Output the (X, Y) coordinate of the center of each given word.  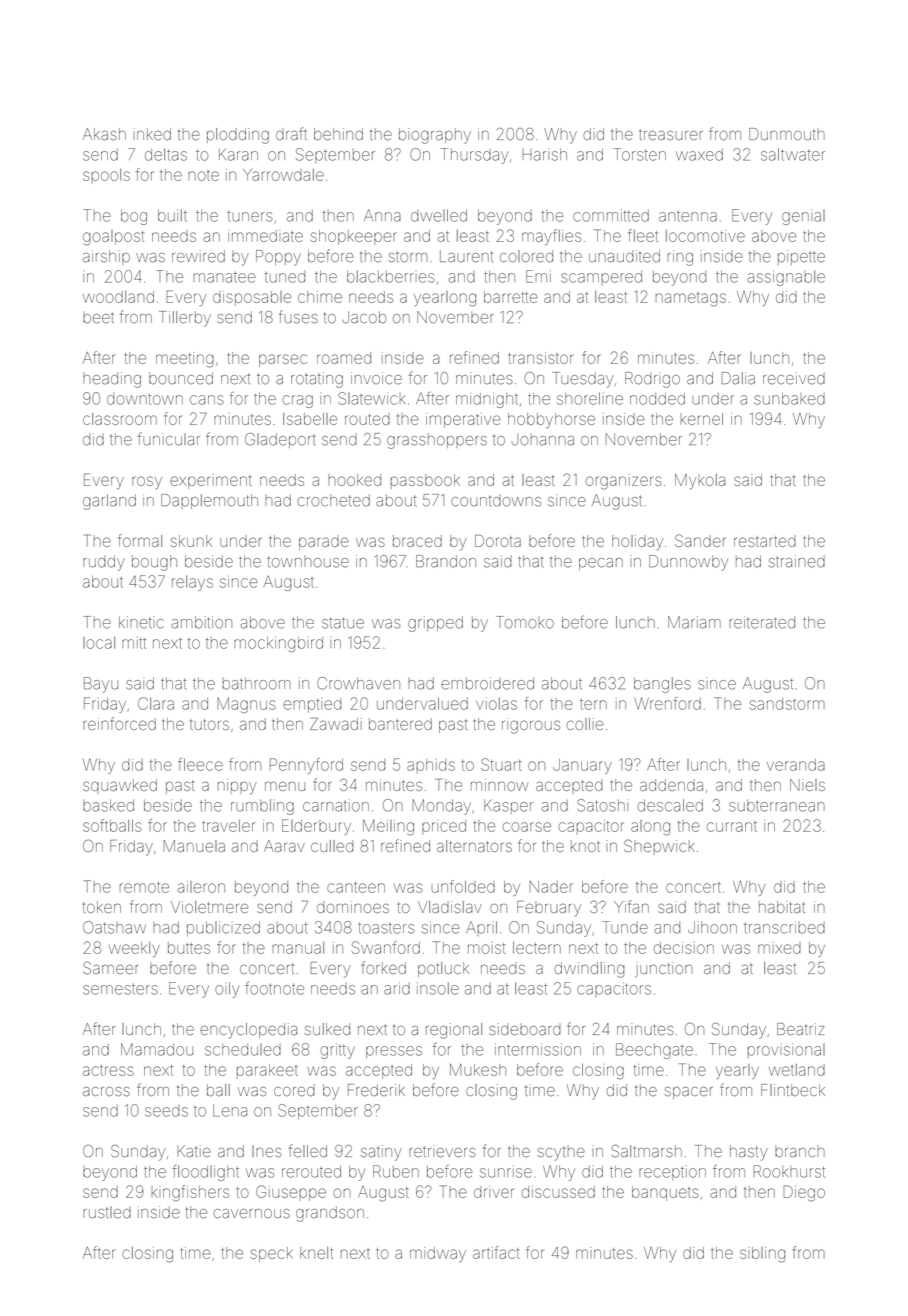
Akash (104, 134)
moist (486, 948)
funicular (169, 439)
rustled (107, 1212)
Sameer (110, 968)
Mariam (694, 622)
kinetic (141, 622)
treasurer (671, 134)
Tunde (625, 927)
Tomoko (525, 622)
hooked (354, 480)
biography (435, 136)
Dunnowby (688, 563)
